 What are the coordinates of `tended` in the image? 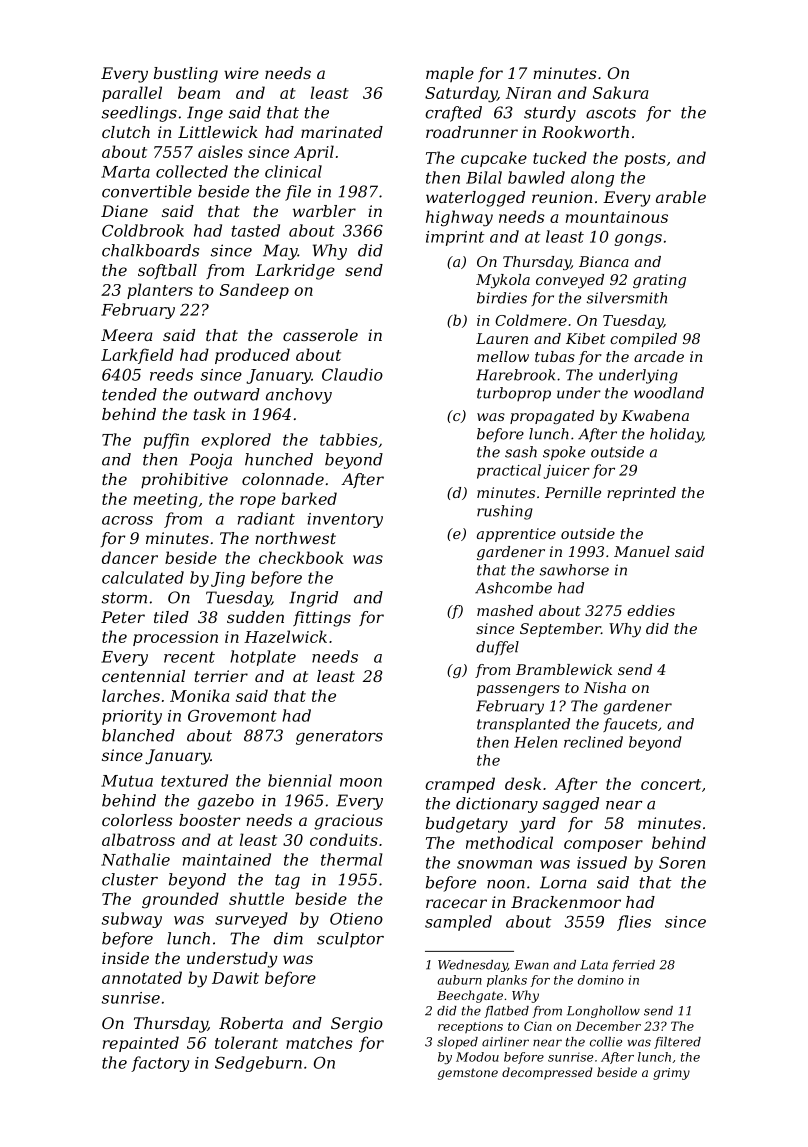 It's located at (129, 394).
